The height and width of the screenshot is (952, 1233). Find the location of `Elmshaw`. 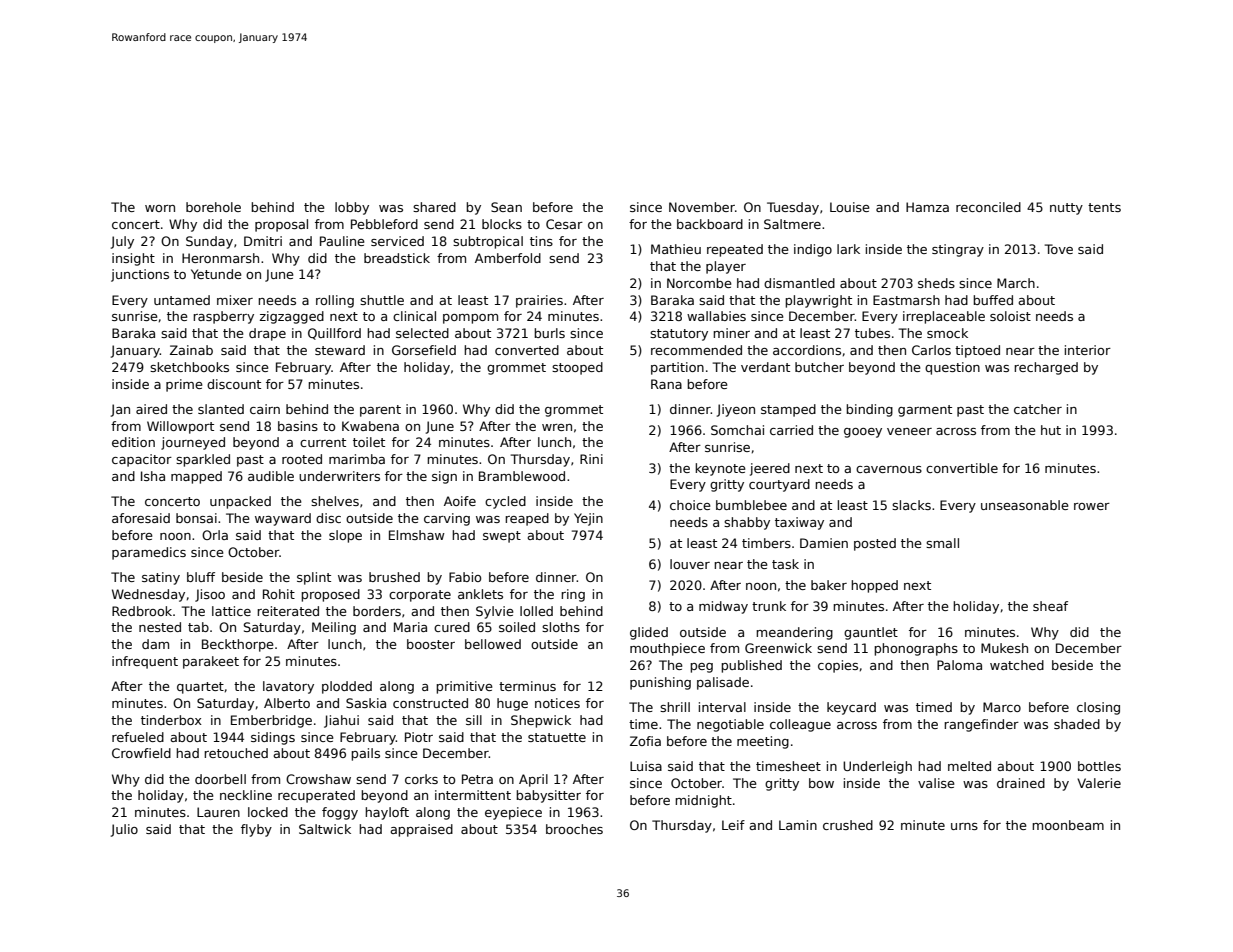

Elmshaw is located at coordinates (417, 535).
